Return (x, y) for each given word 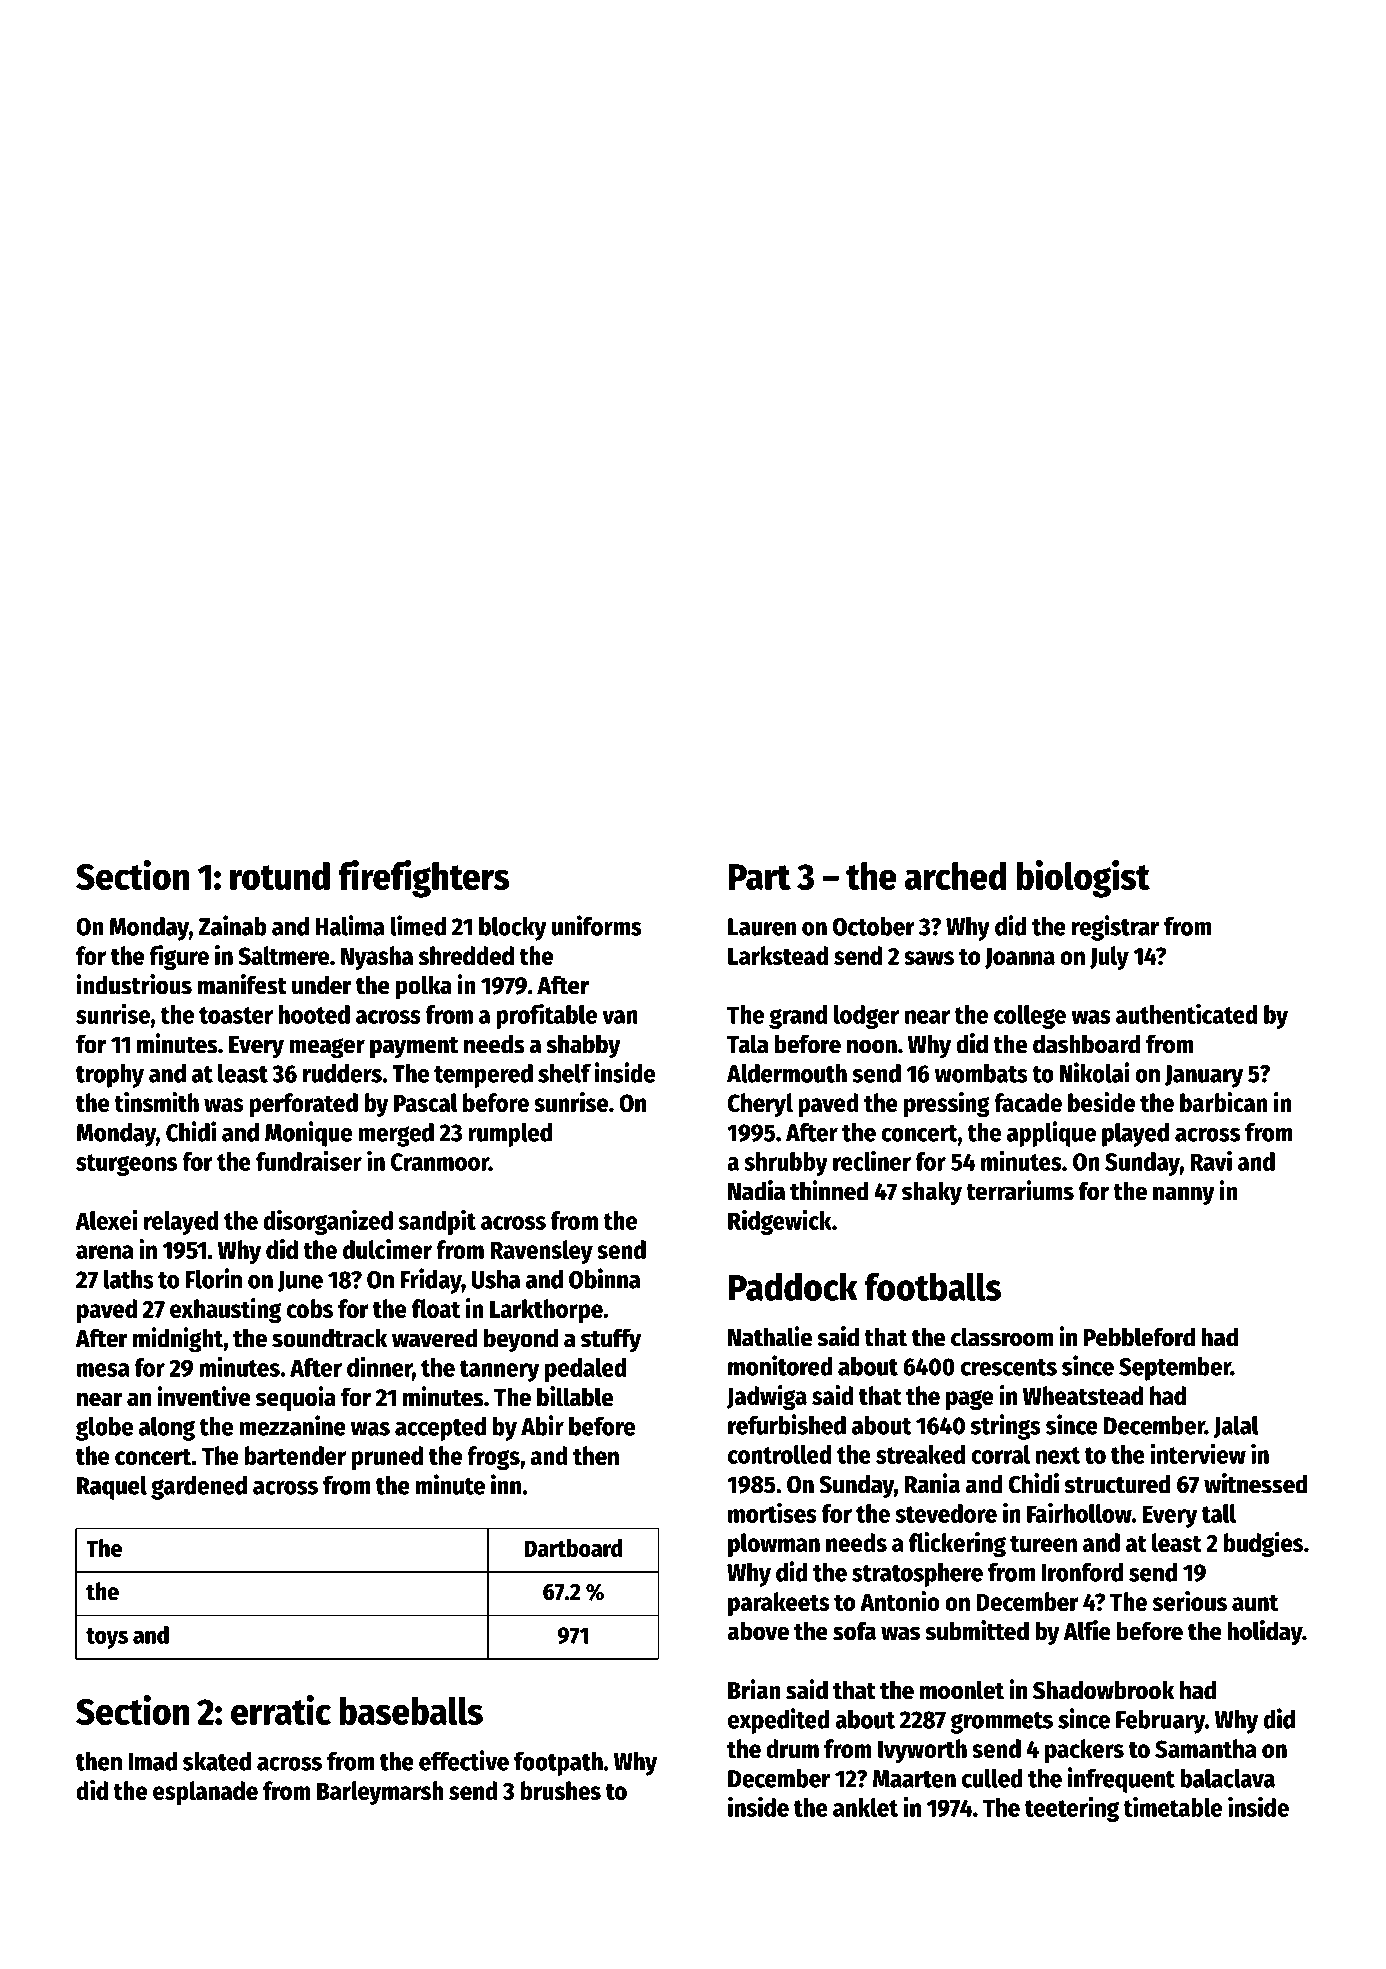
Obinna (605, 1278)
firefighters (424, 879)
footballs (933, 1286)
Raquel (112, 1488)
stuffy (611, 1340)
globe (104, 1429)
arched (956, 876)
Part (760, 877)
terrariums (1020, 1190)
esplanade (205, 1793)
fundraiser (309, 1161)
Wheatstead (1083, 1395)
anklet (865, 1807)
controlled (780, 1454)
